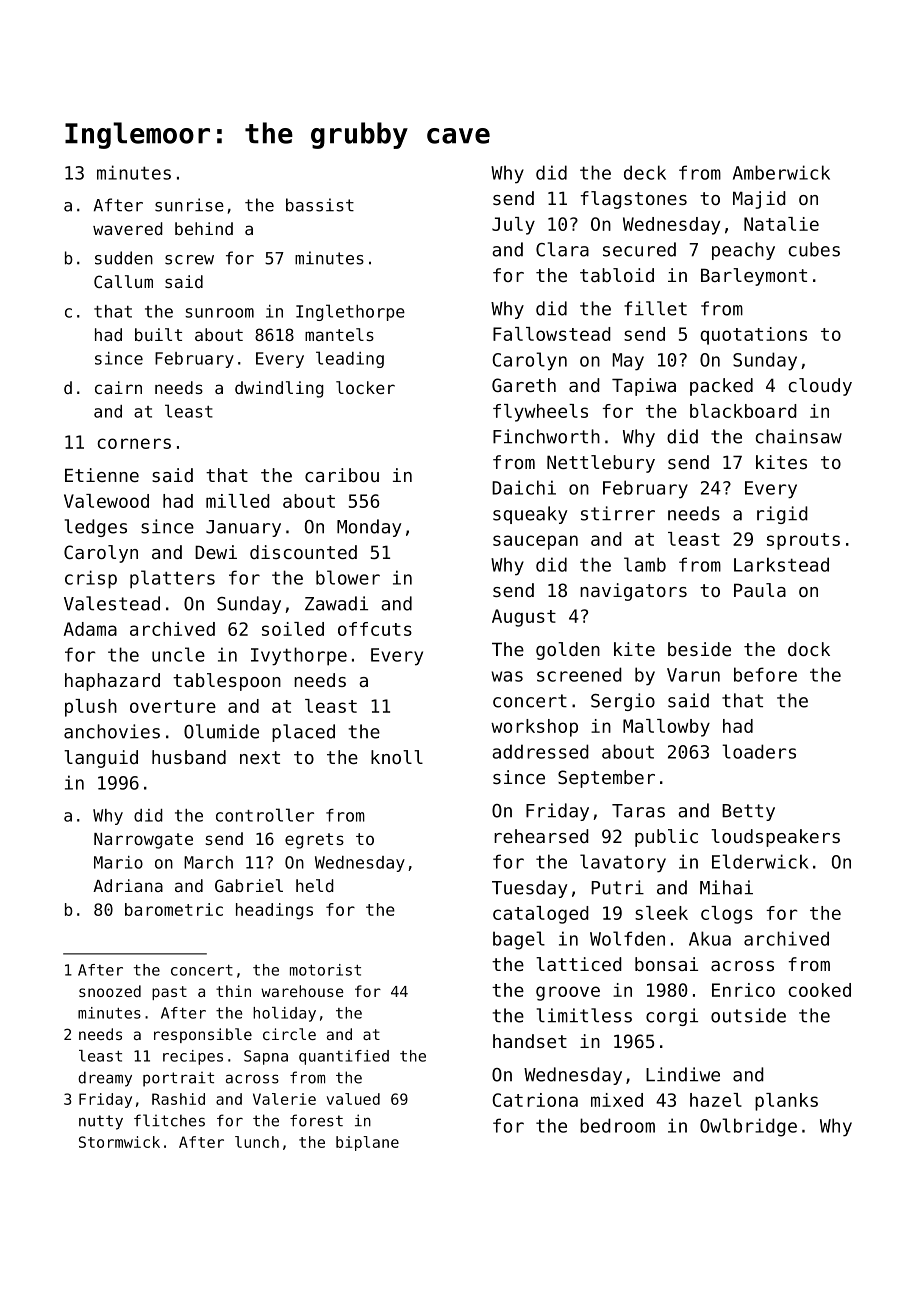 This image has height=1311, width=924. What do you see at coordinates (367, 1143) in the image?
I see `biplane` at bounding box center [367, 1143].
